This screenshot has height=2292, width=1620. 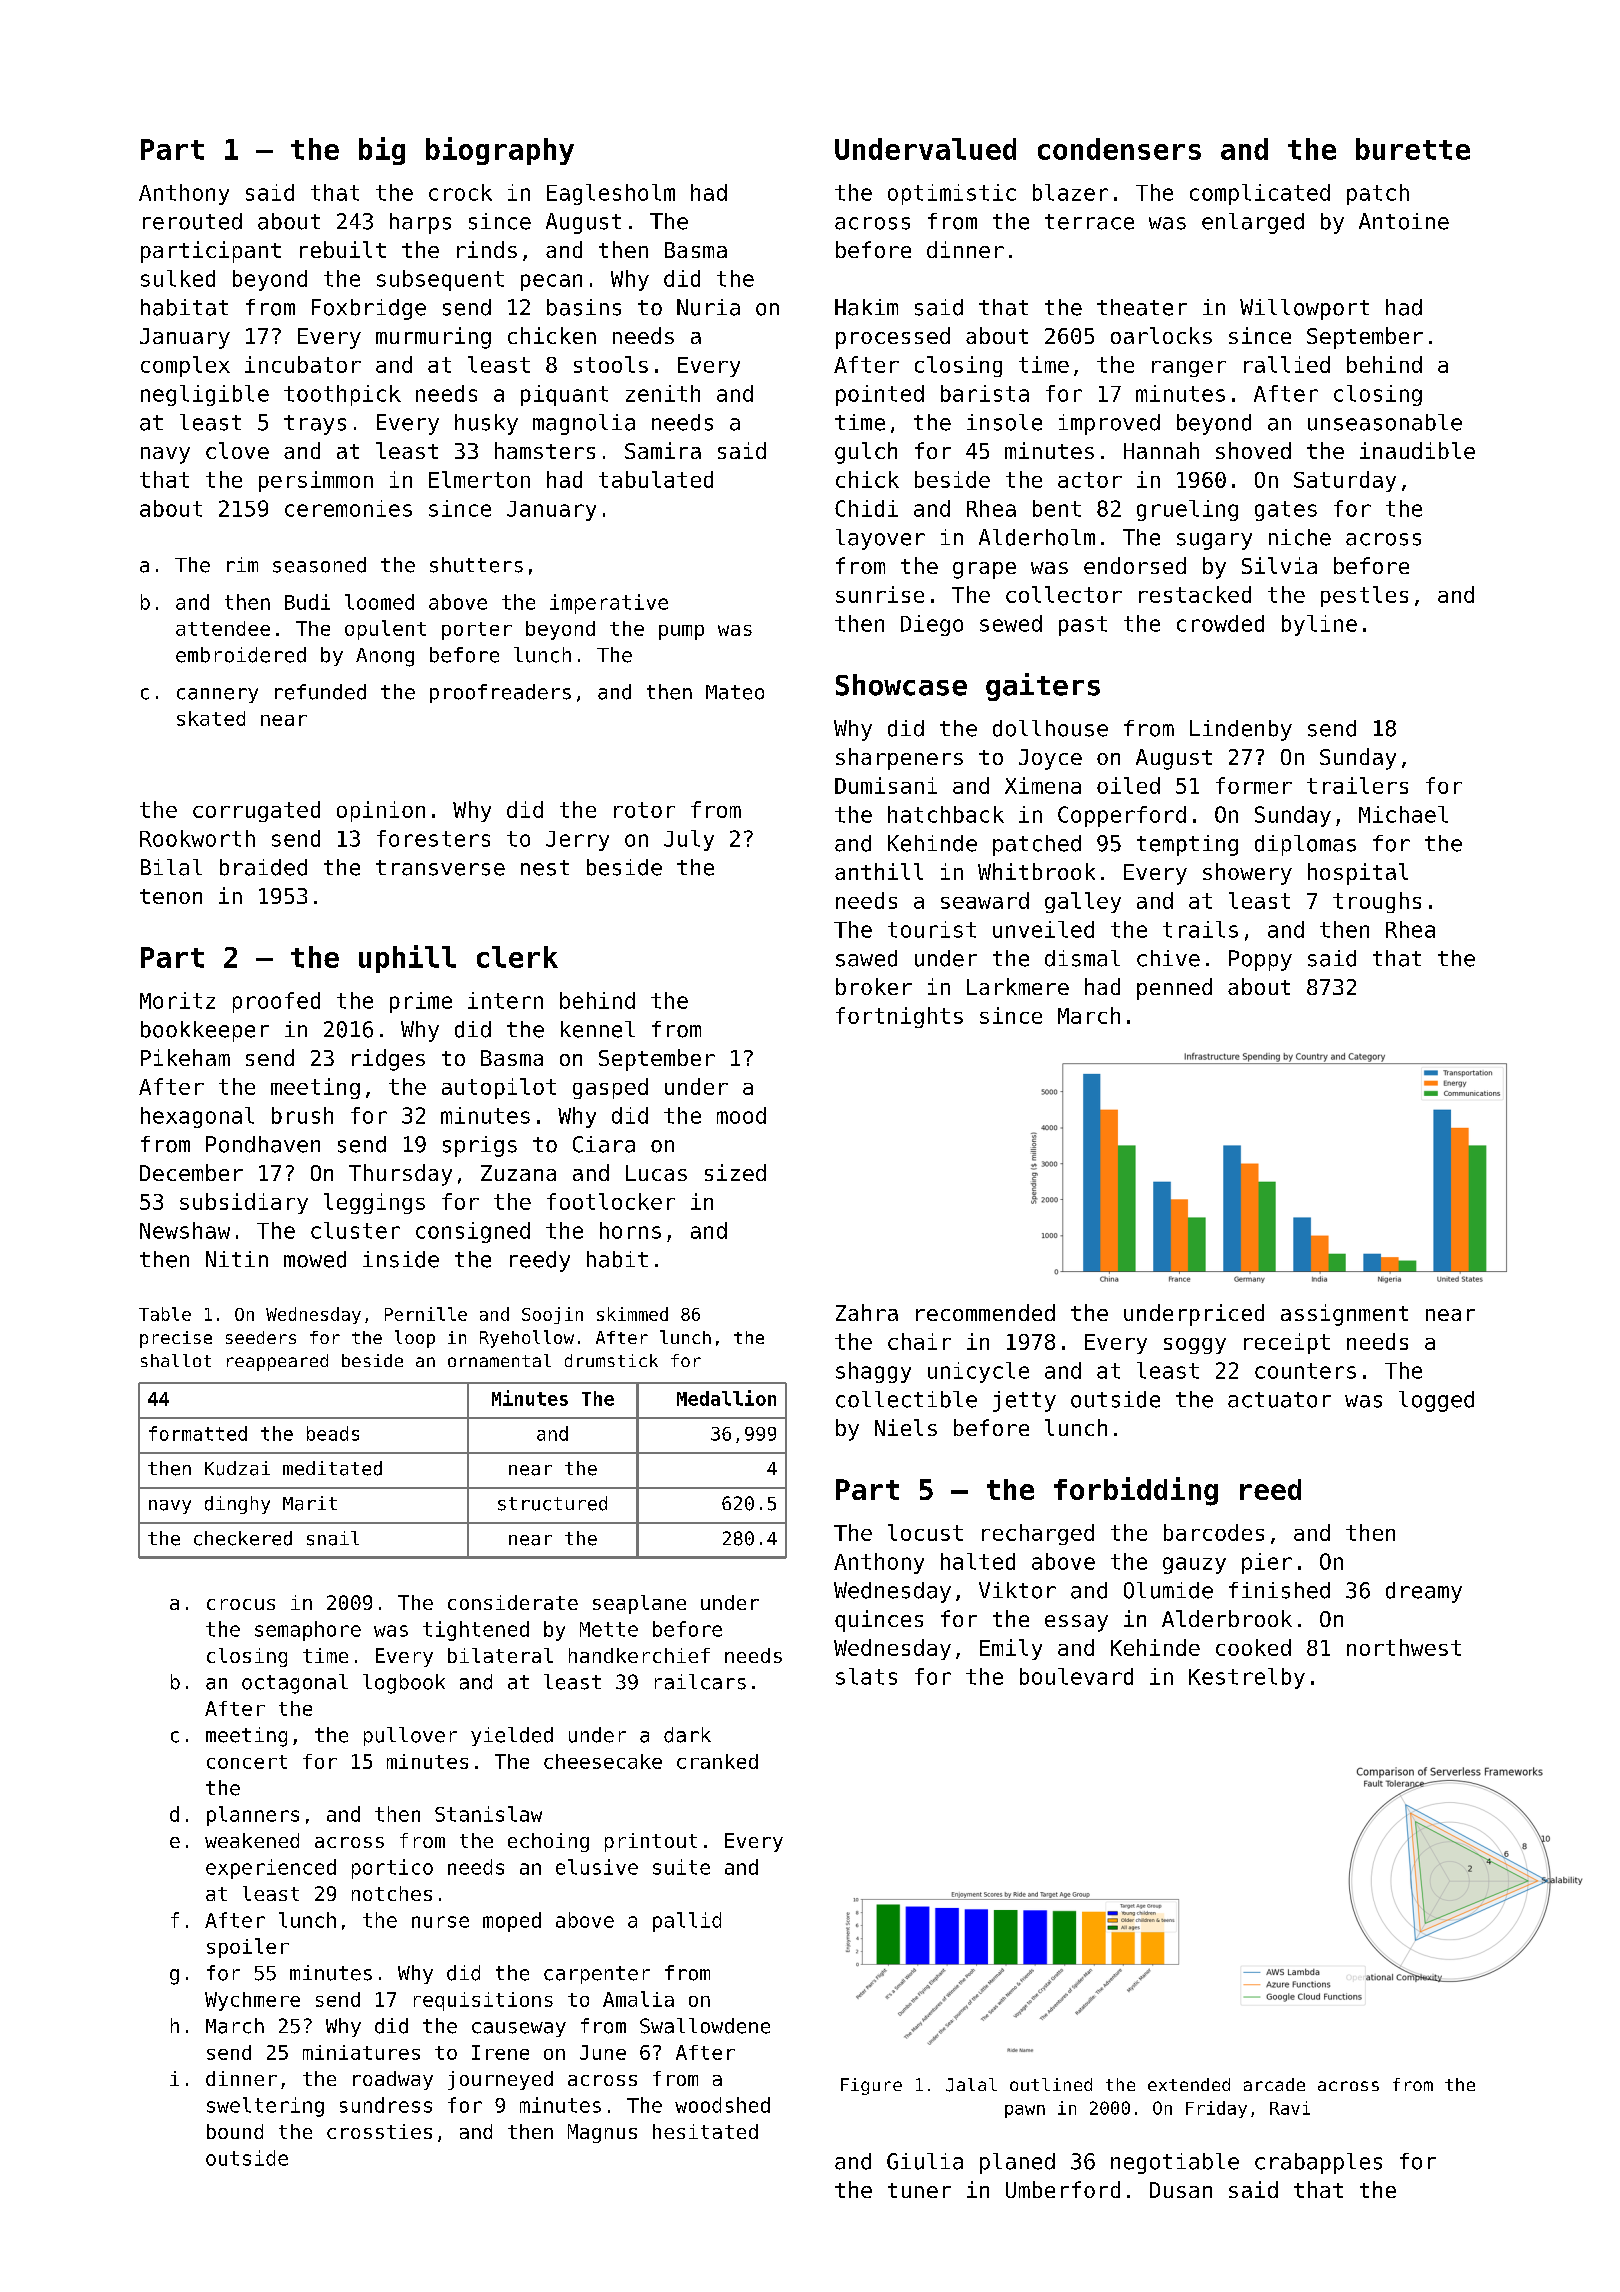 I want to click on mood, so click(x=741, y=1115).
